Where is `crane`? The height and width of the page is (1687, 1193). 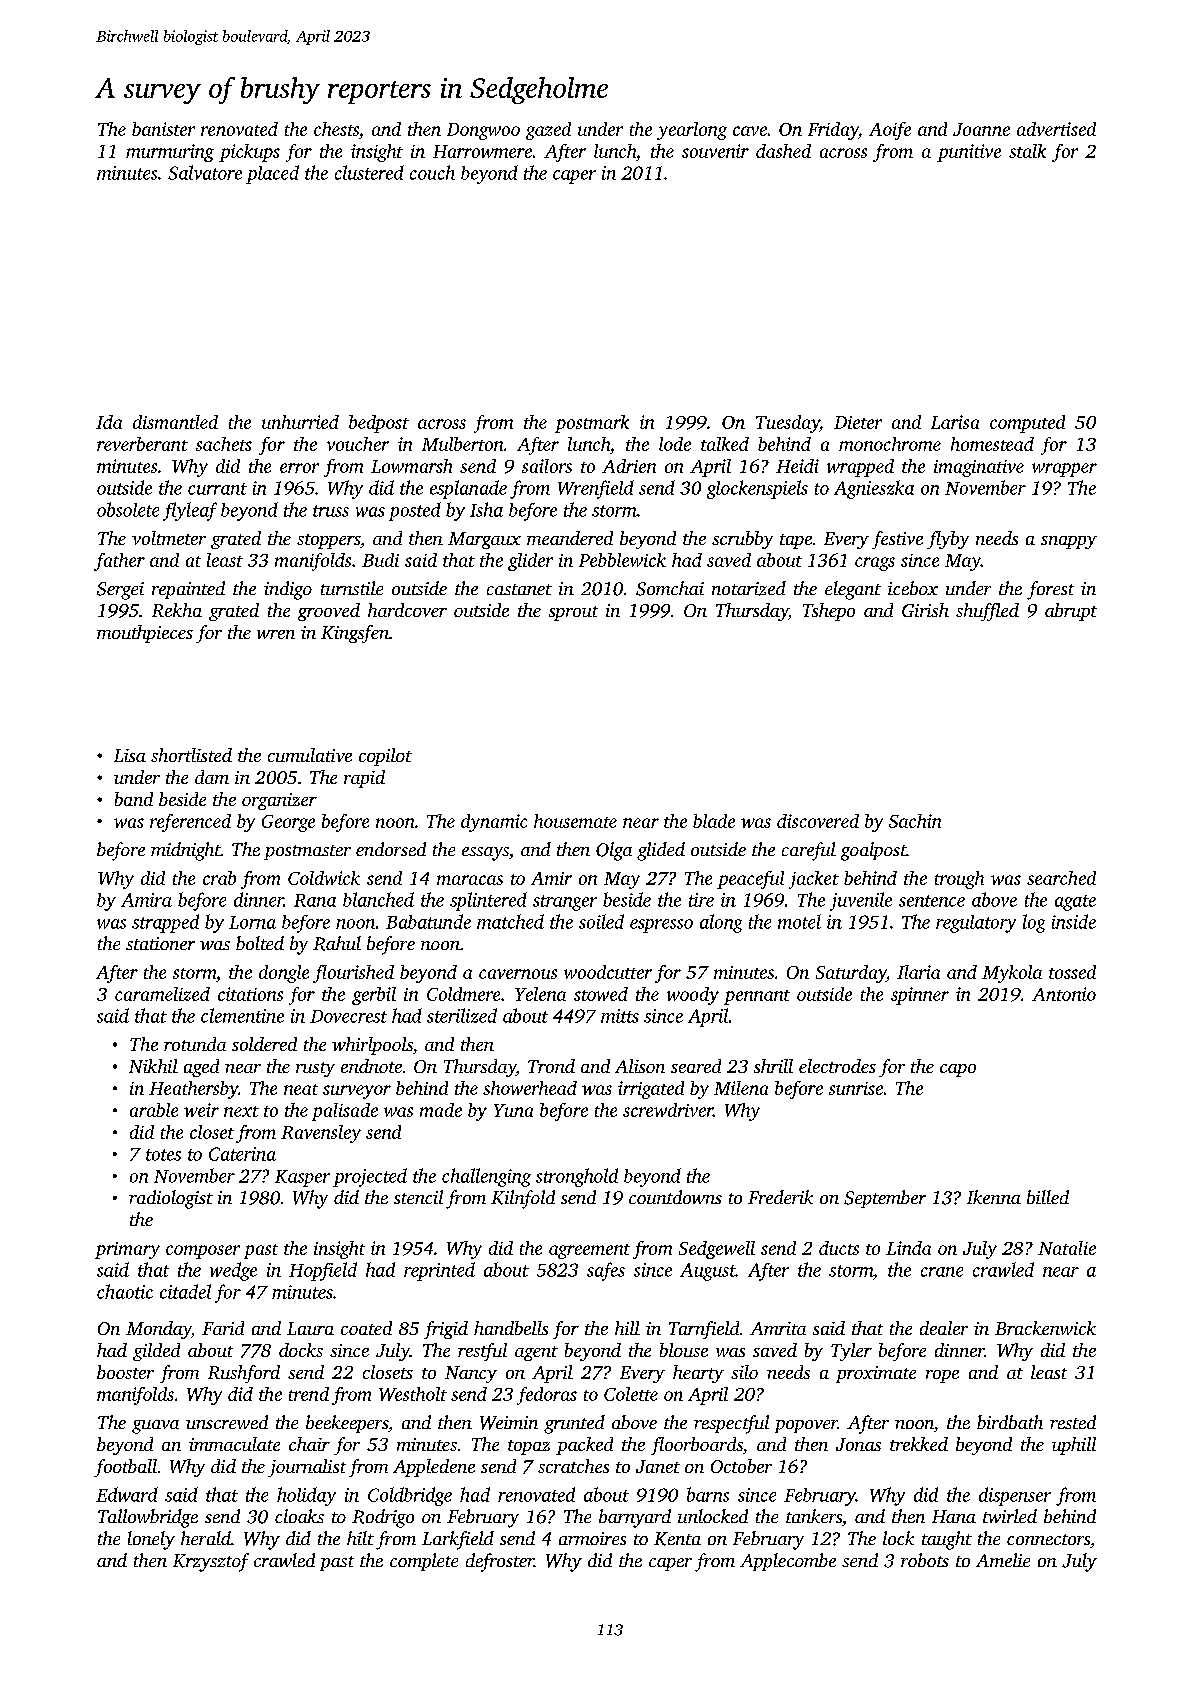
crane is located at coordinates (942, 1272).
